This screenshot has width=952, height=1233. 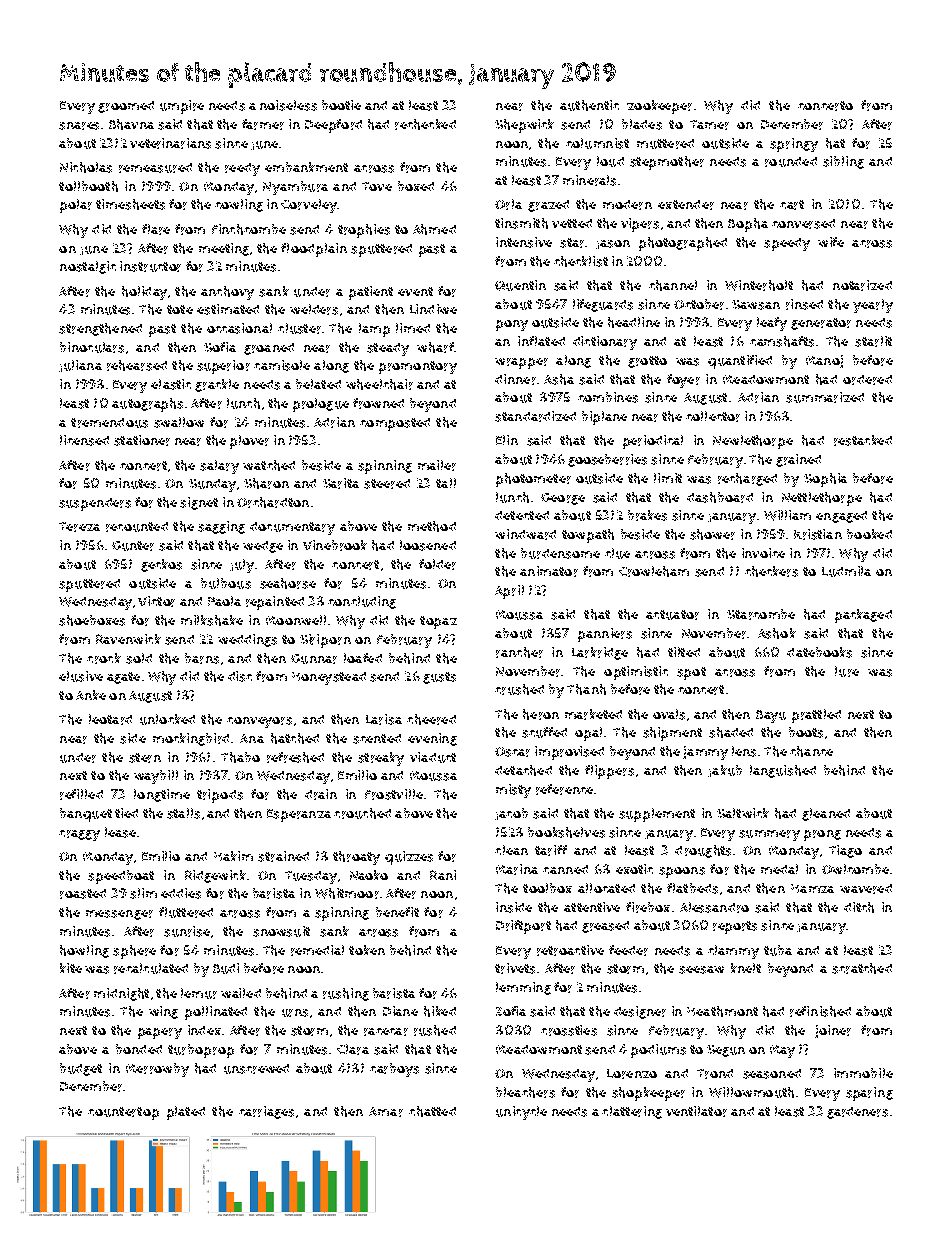 What do you see at coordinates (161, 565) in the screenshot?
I see `geckos` at bounding box center [161, 565].
